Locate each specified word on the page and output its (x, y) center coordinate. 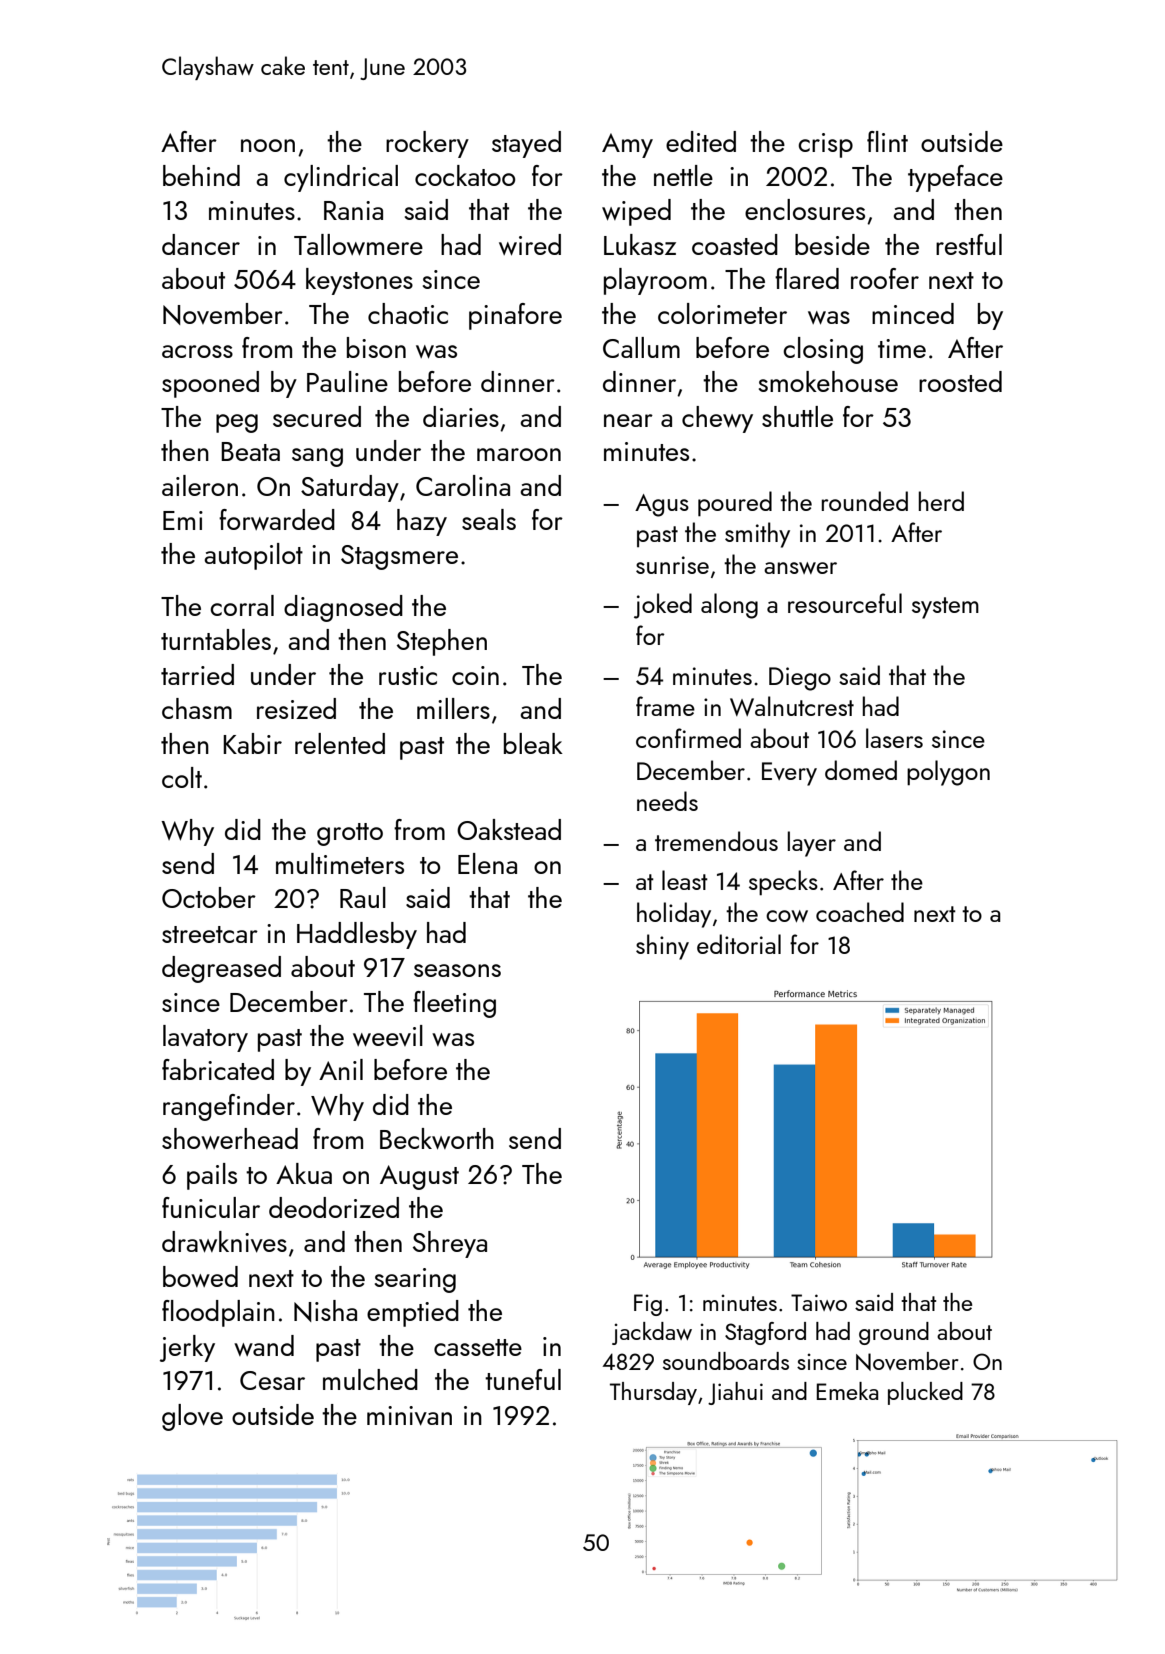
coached (860, 912)
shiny (662, 947)
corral (242, 605)
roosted (960, 381)
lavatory (205, 1038)
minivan (409, 1416)
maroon (519, 454)
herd (941, 501)
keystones (359, 281)
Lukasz (640, 244)
